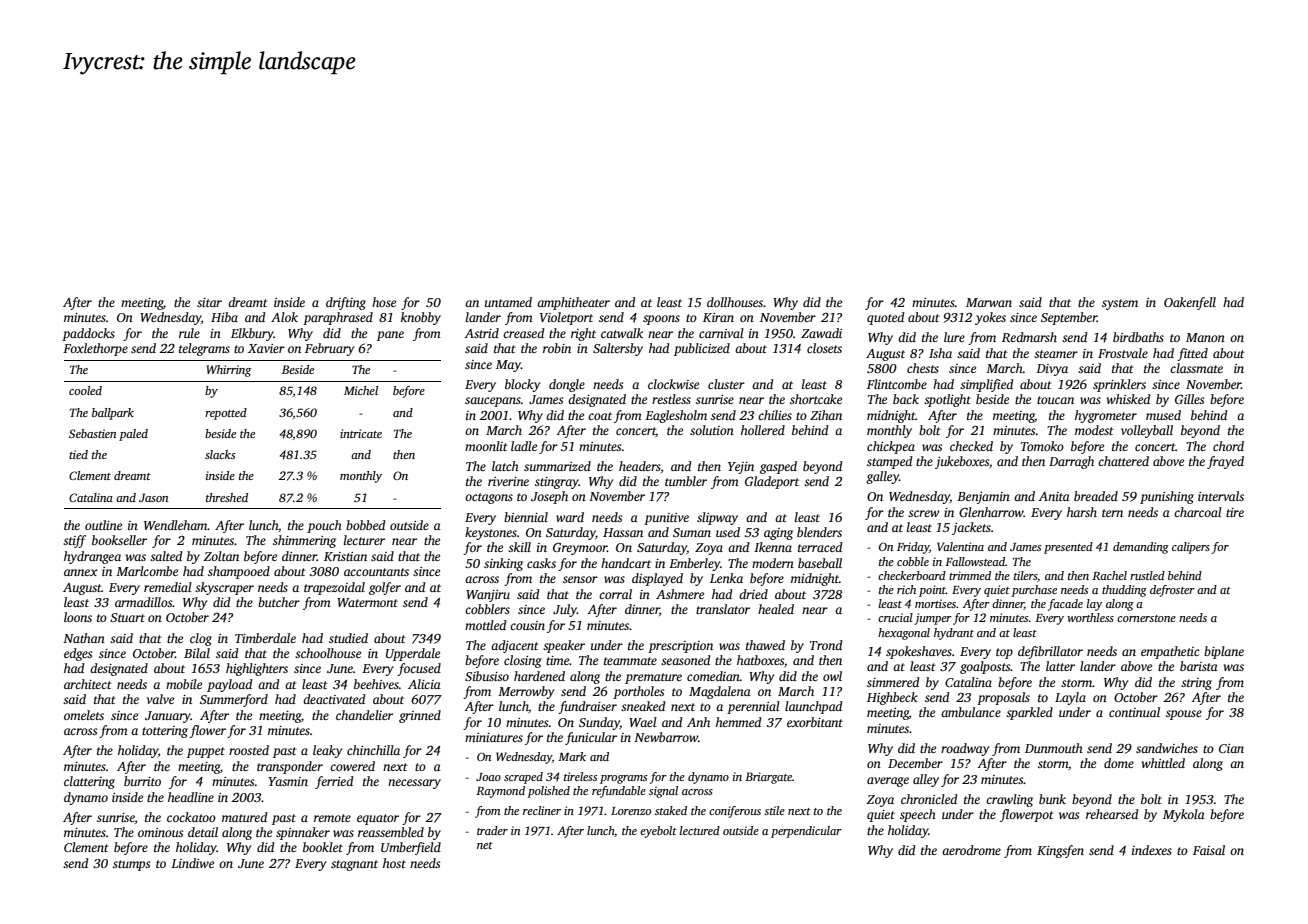  What do you see at coordinates (735, 302) in the page?
I see `dollhouses` at bounding box center [735, 302].
